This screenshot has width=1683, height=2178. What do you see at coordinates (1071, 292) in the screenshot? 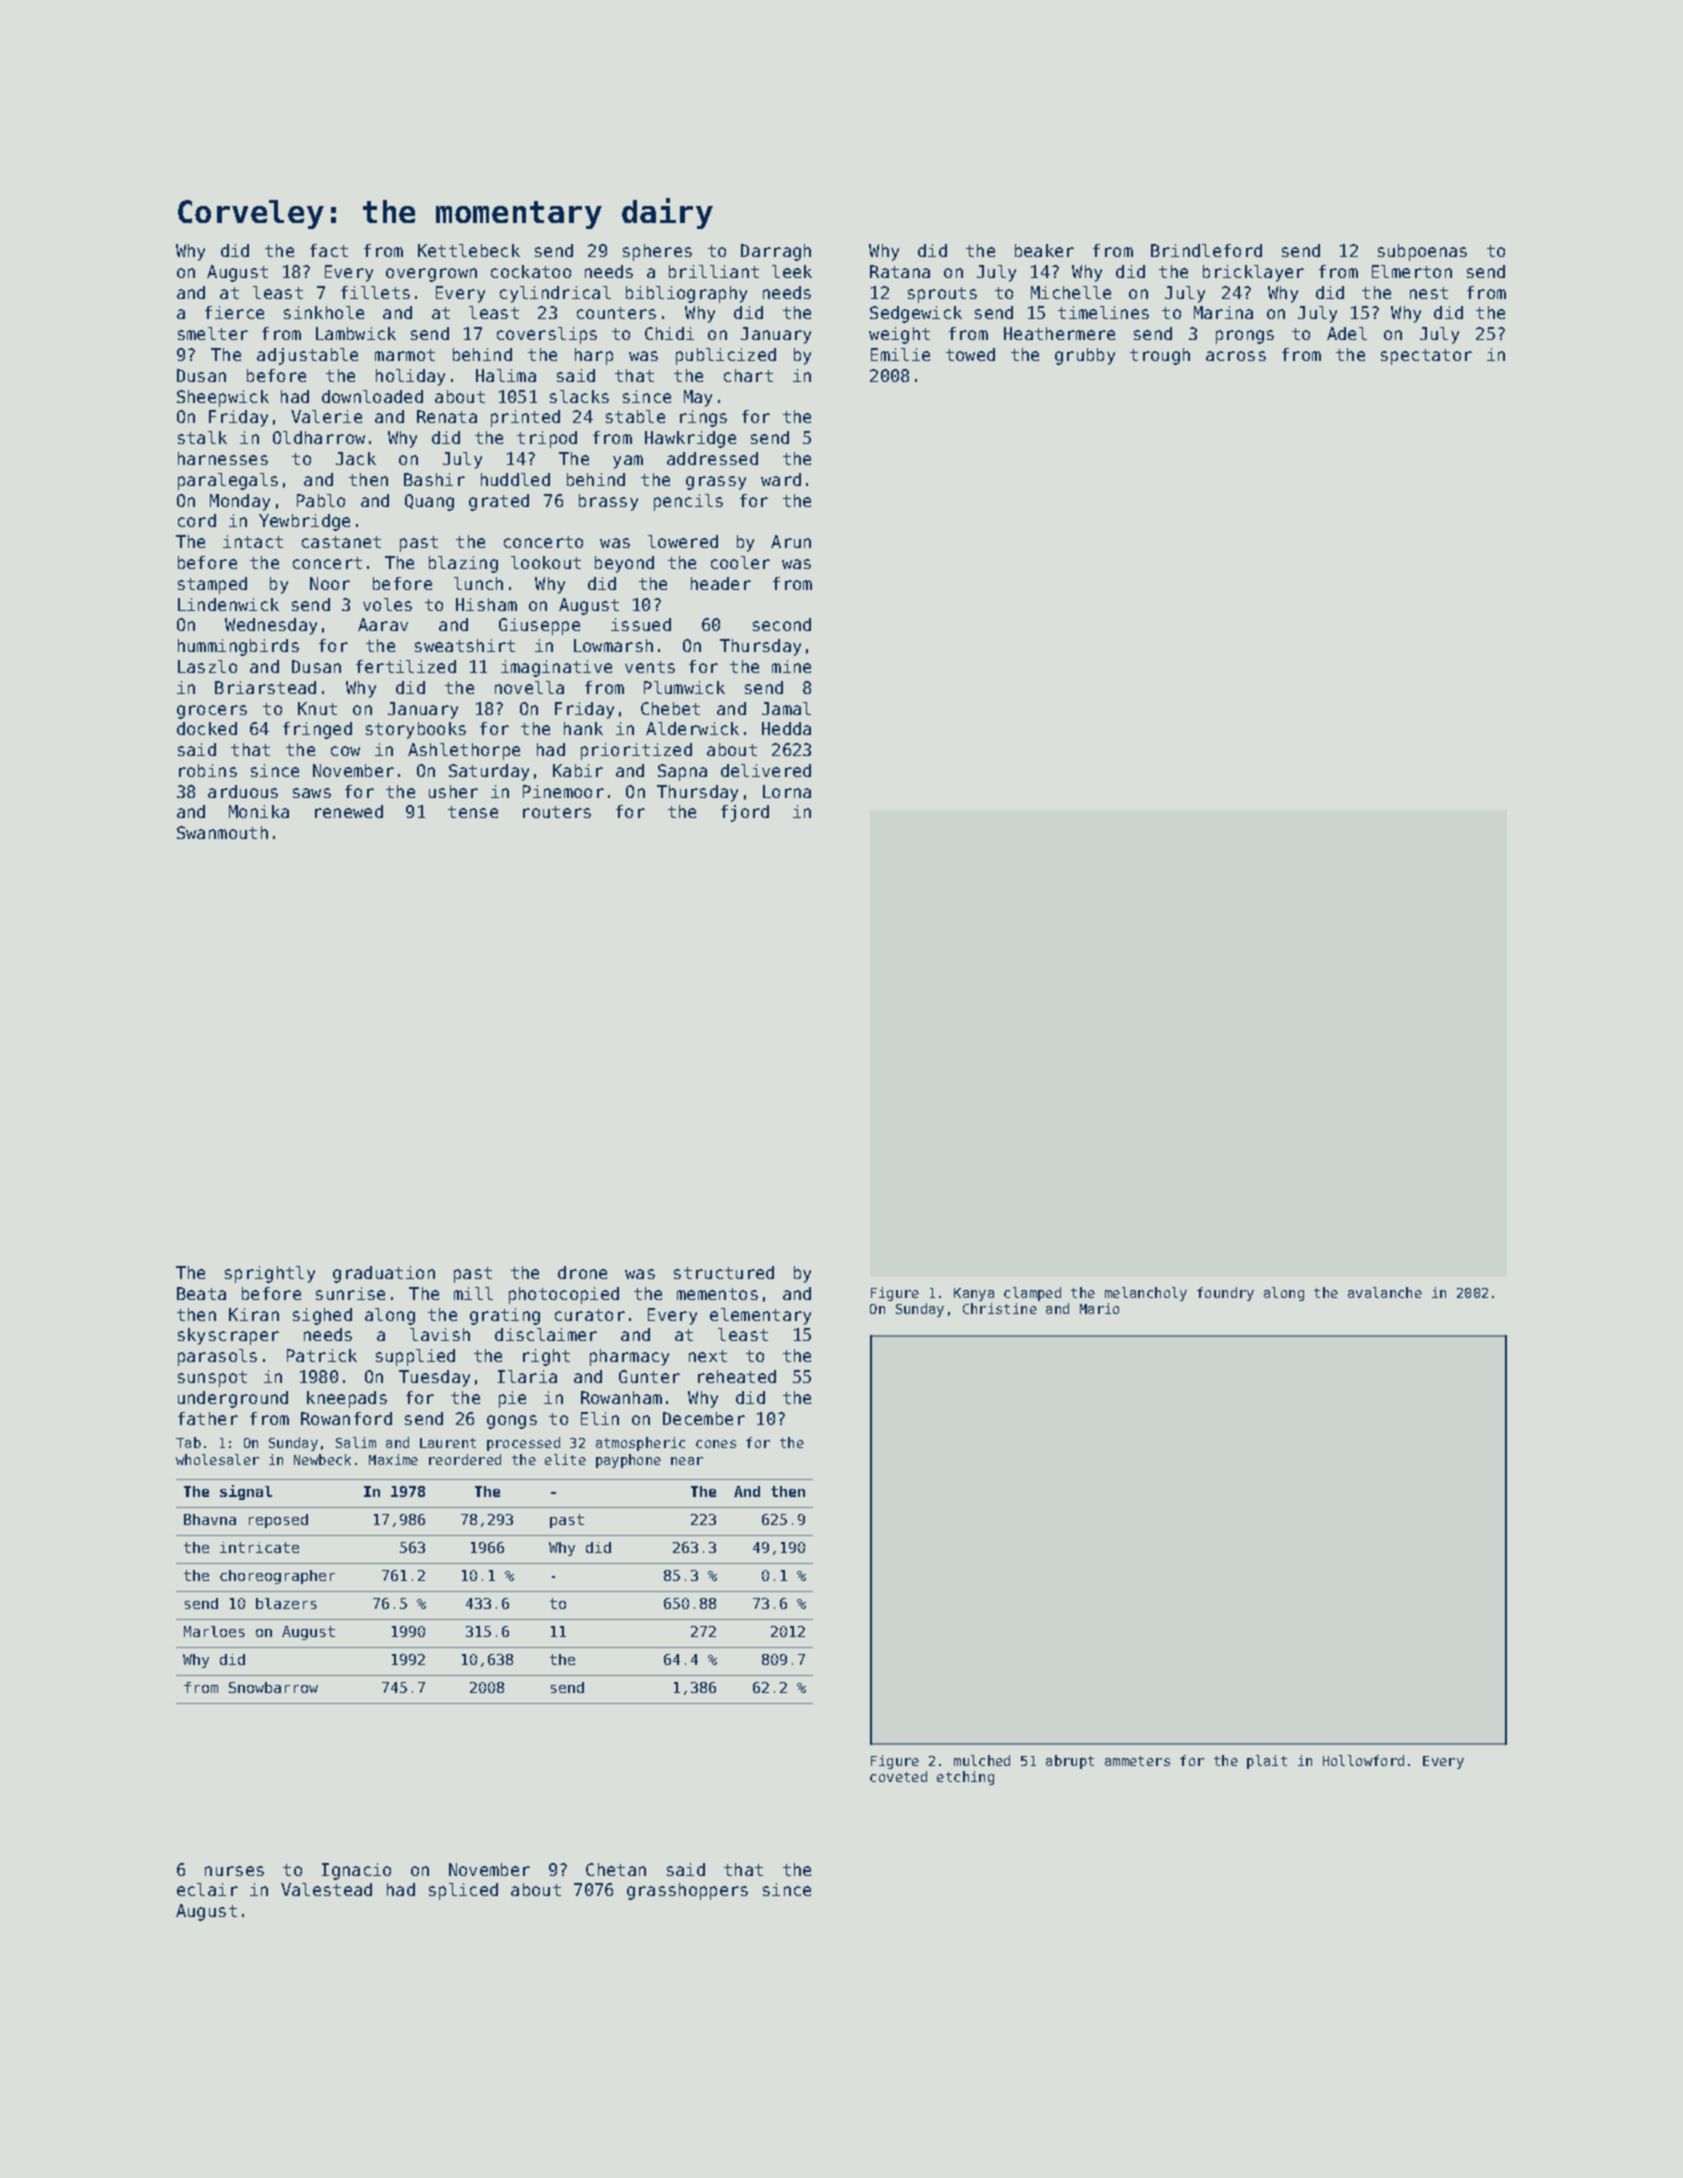
I see `Michelle` at bounding box center [1071, 292].
